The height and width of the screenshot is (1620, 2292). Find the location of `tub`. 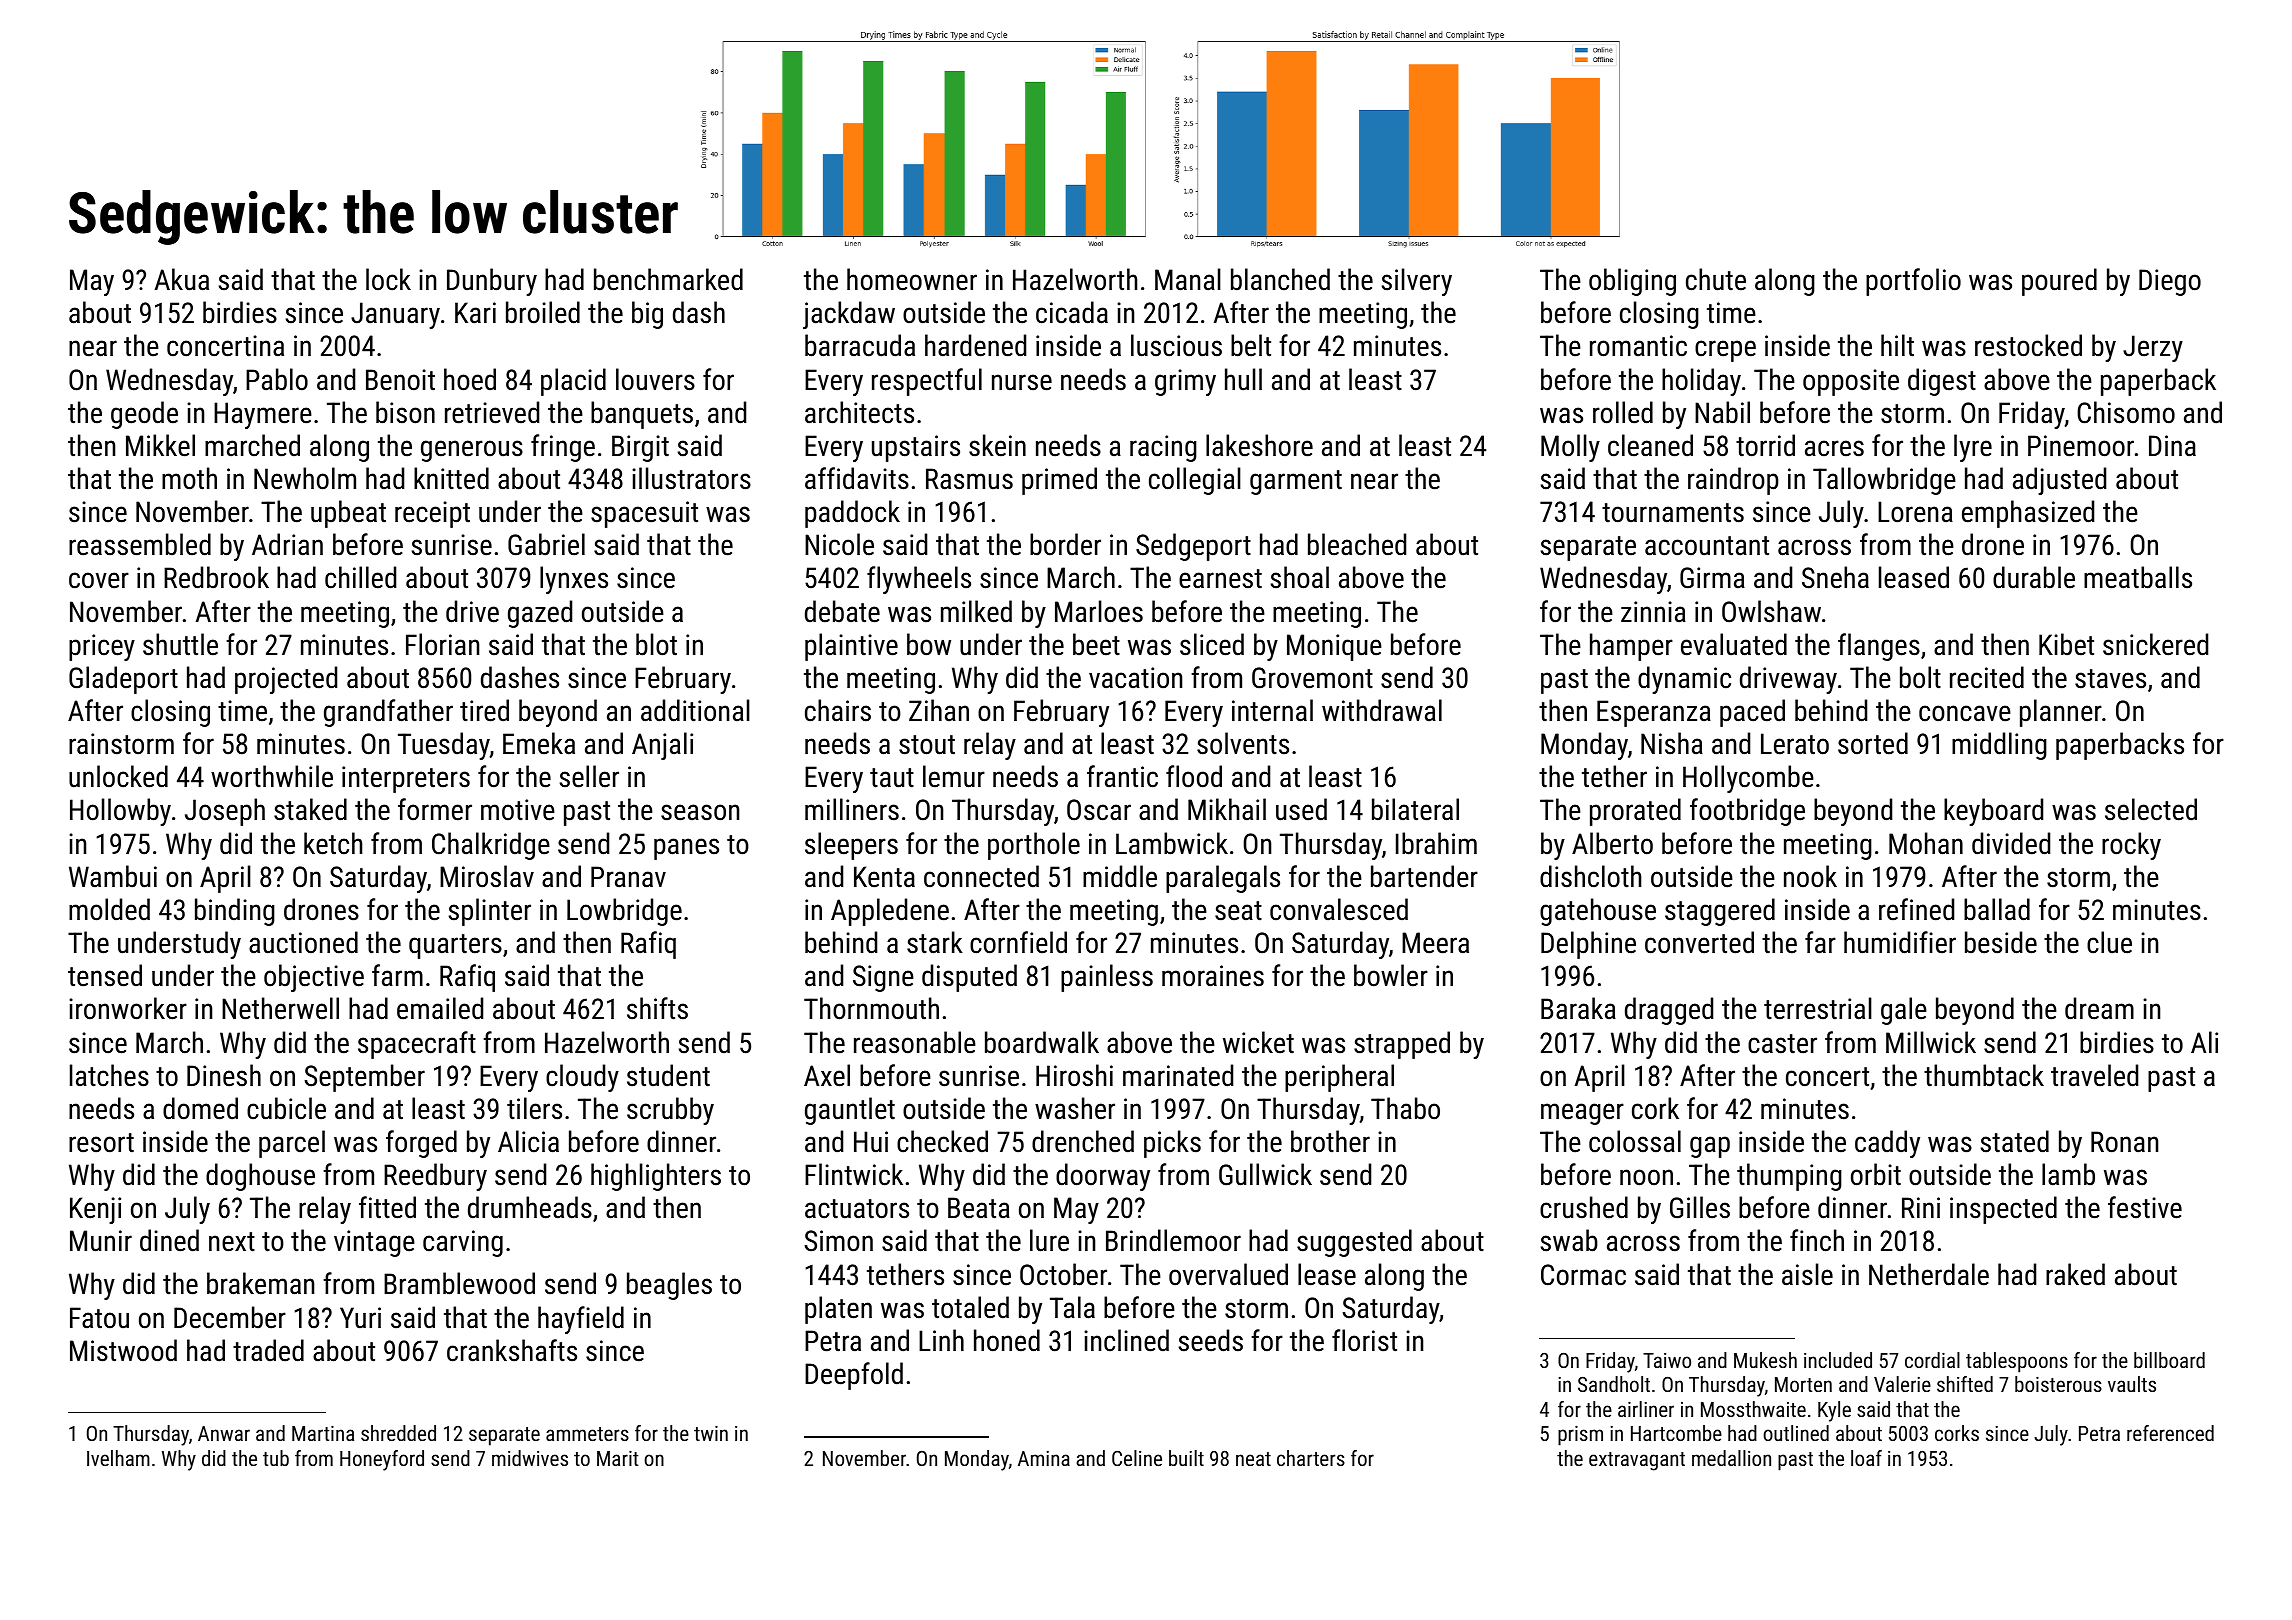

tub is located at coordinates (276, 1458).
